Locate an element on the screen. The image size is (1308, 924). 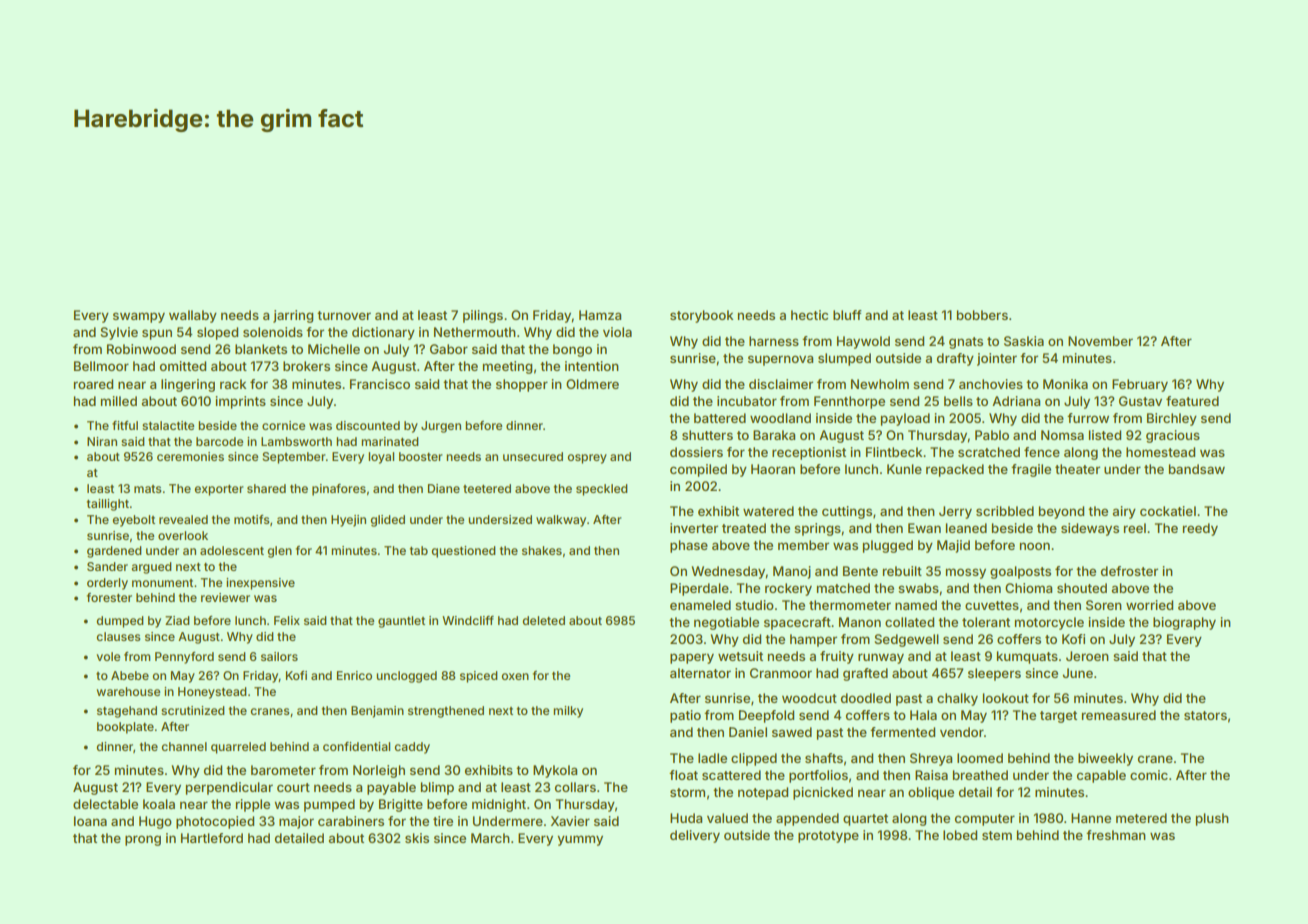
tolerant is located at coordinates (986, 622).
